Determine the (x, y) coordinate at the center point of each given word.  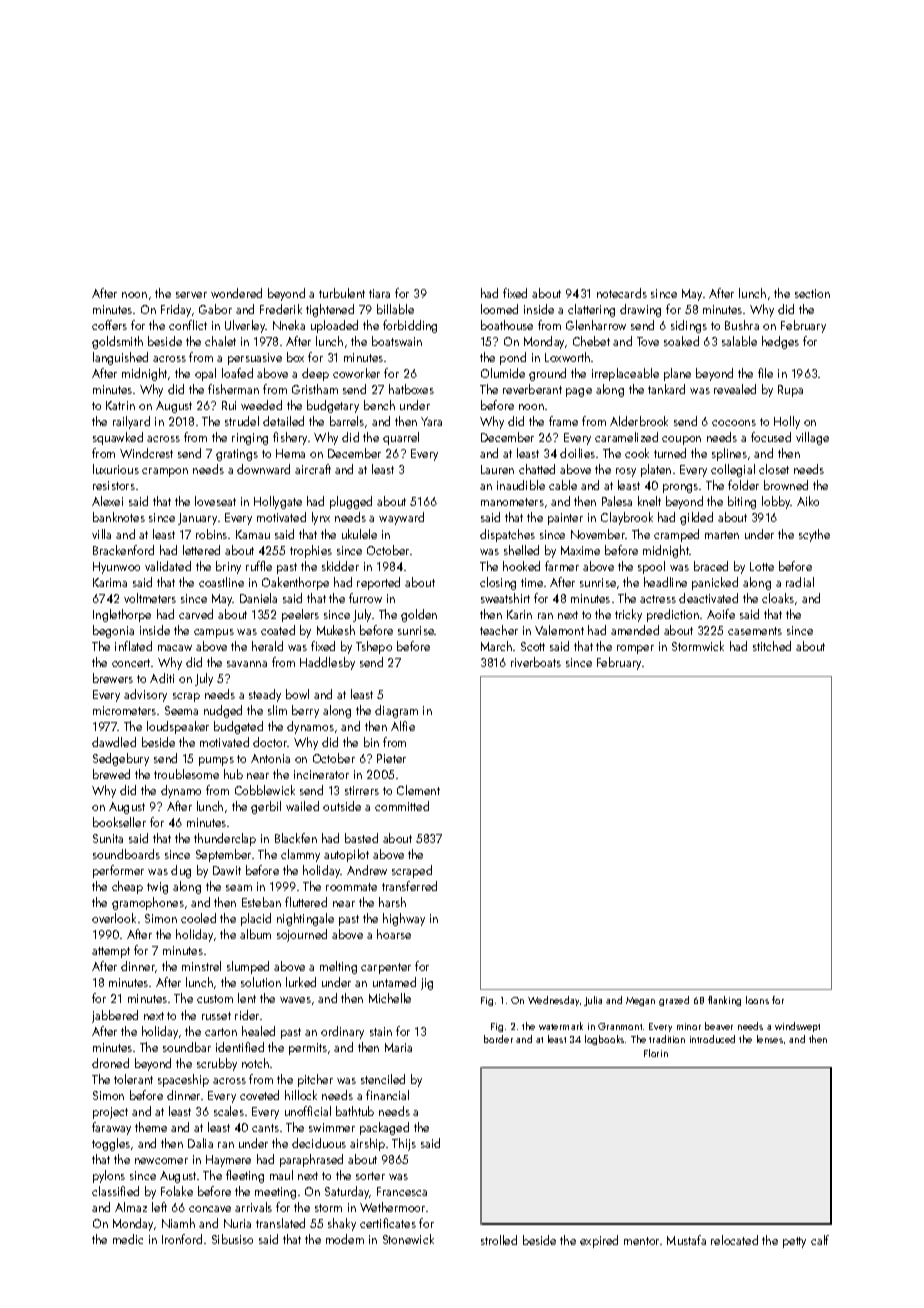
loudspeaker (178, 727)
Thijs (404, 1144)
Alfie (403, 726)
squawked (118, 438)
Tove (648, 341)
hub (233, 774)
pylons (109, 1176)
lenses (770, 1039)
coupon (681, 440)
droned (110, 1063)
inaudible (521, 485)
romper (635, 649)
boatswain (397, 341)
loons (757, 1000)
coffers (109, 325)
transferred (409, 886)
